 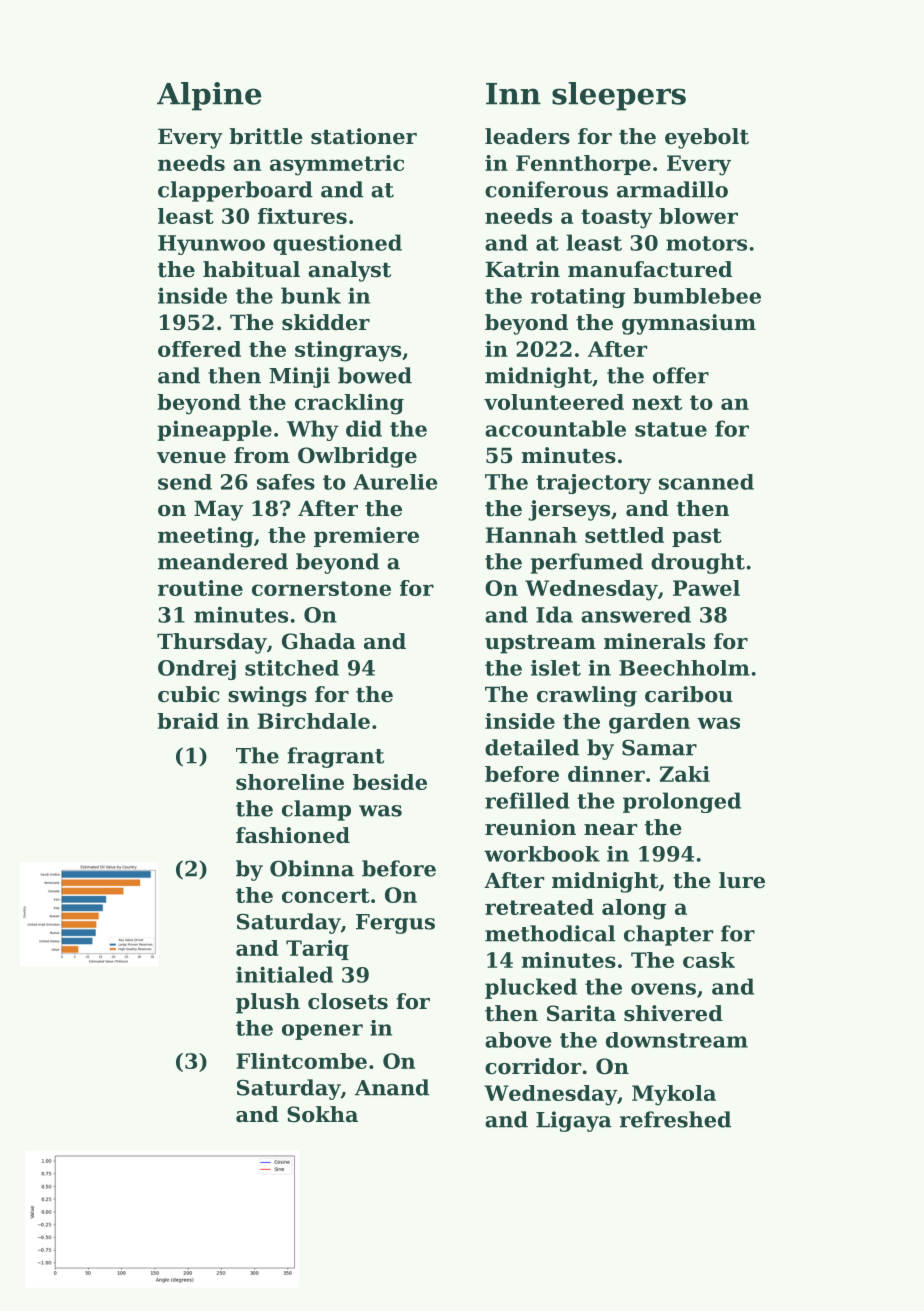 What do you see at coordinates (581, 1013) in the screenshot?
I see `Sarita` at bounding box center [581, 1013].
